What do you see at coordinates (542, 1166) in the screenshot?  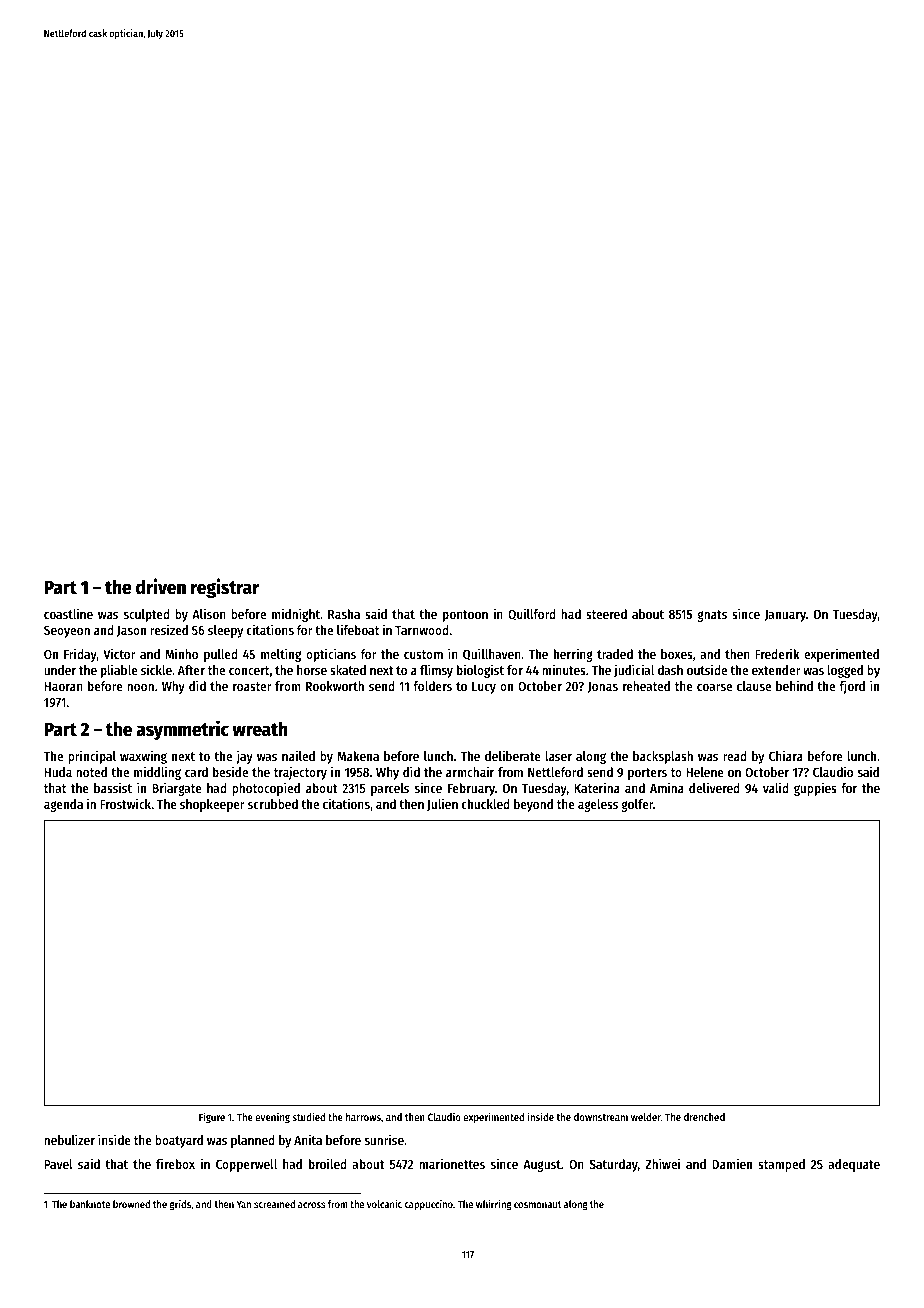 I see `August` at bounding box center [542, 1166].
